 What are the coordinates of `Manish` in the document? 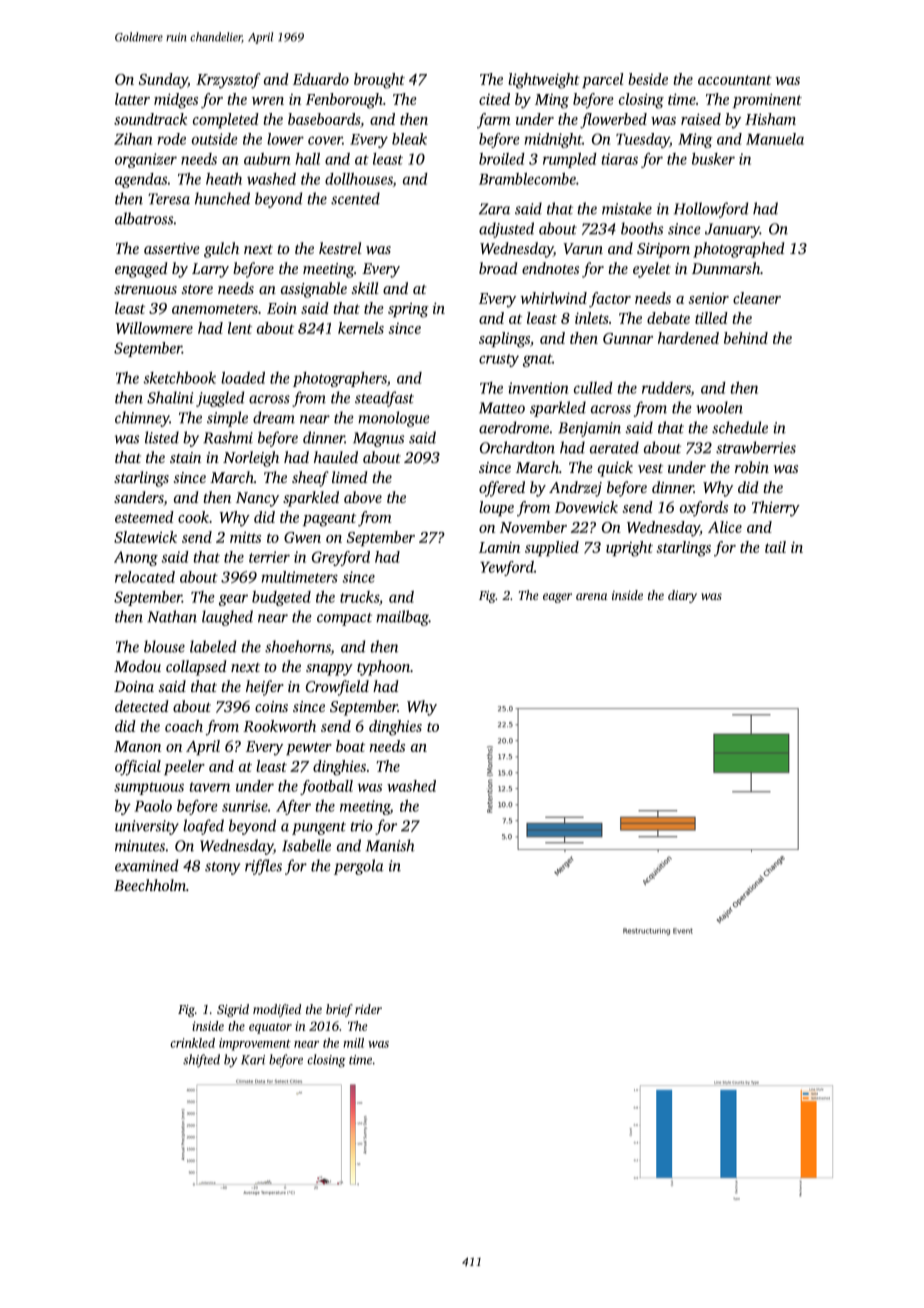 It's located at (390, 845).
